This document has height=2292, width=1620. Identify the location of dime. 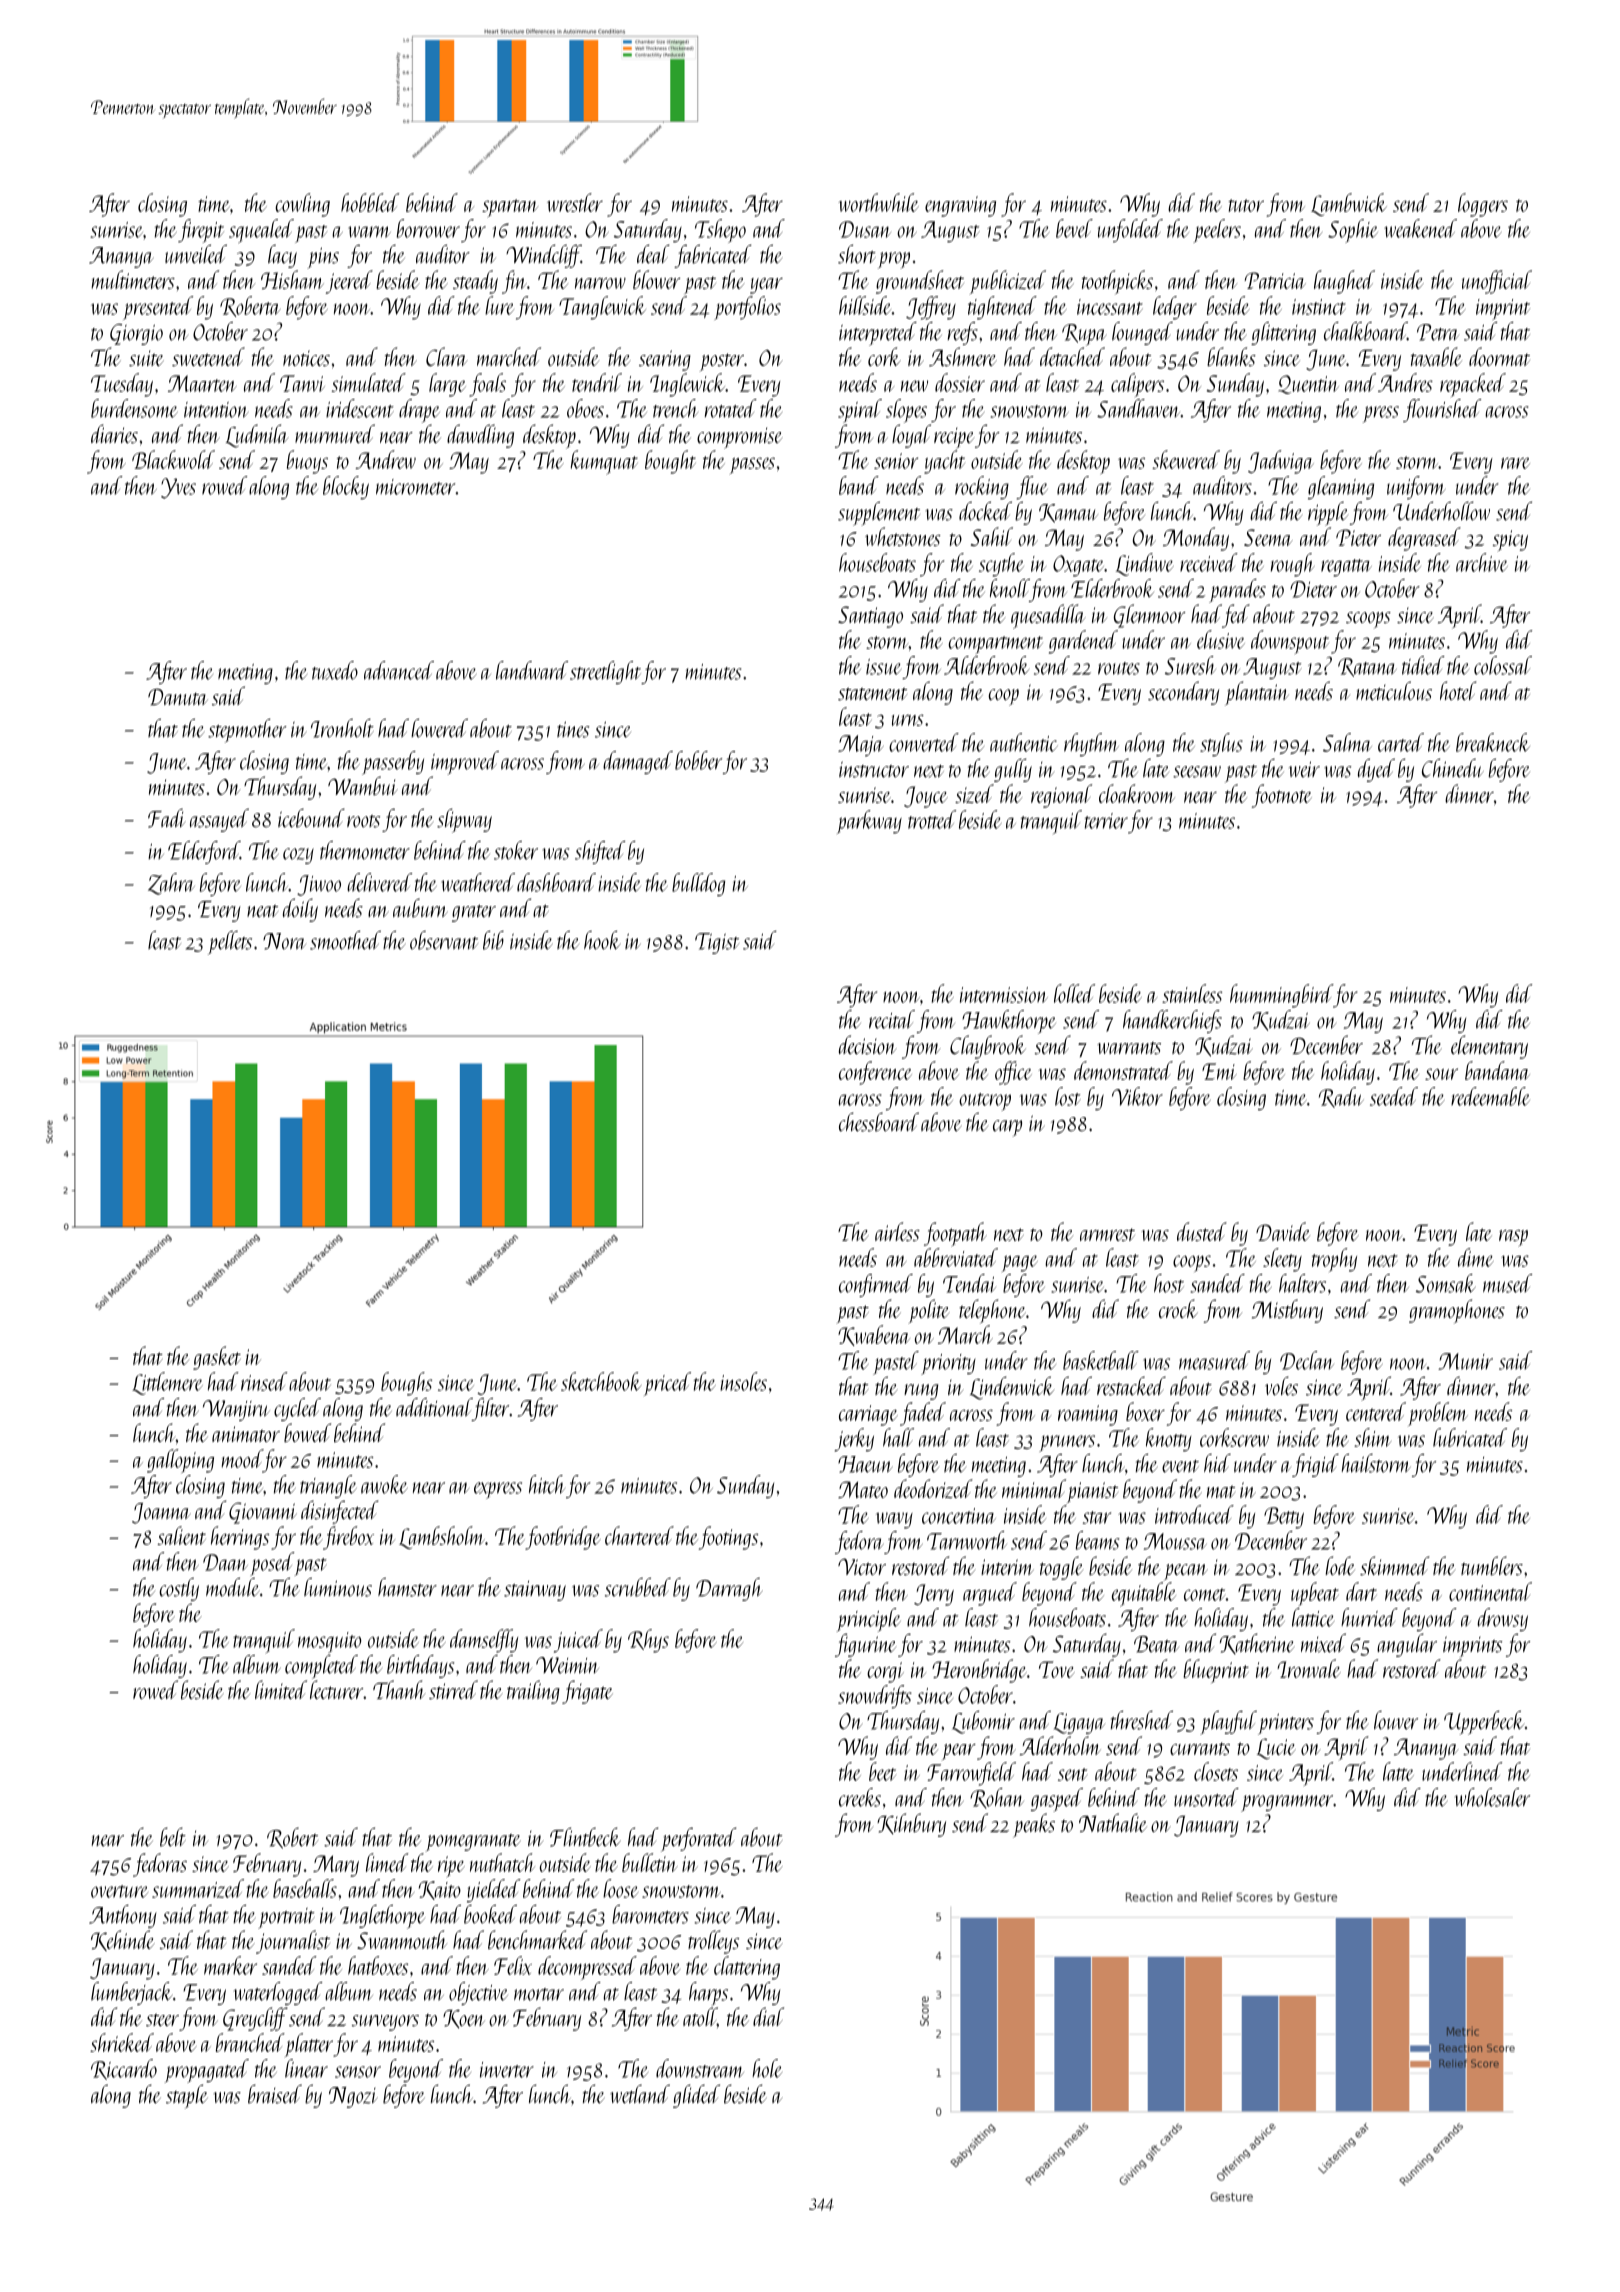
(1476, 1257).
